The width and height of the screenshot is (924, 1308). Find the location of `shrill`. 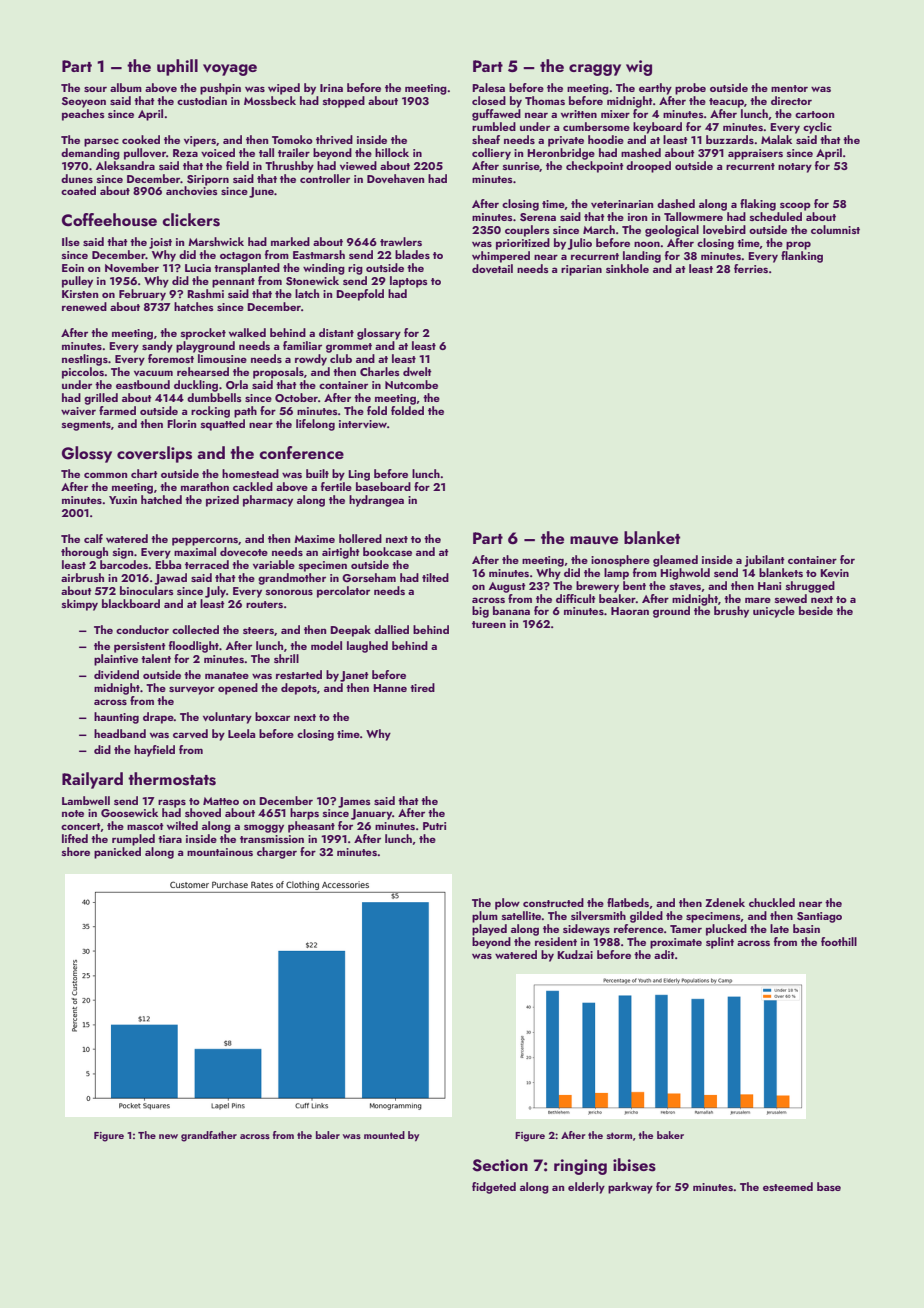

shrill is located at coordinates (286, 658).
